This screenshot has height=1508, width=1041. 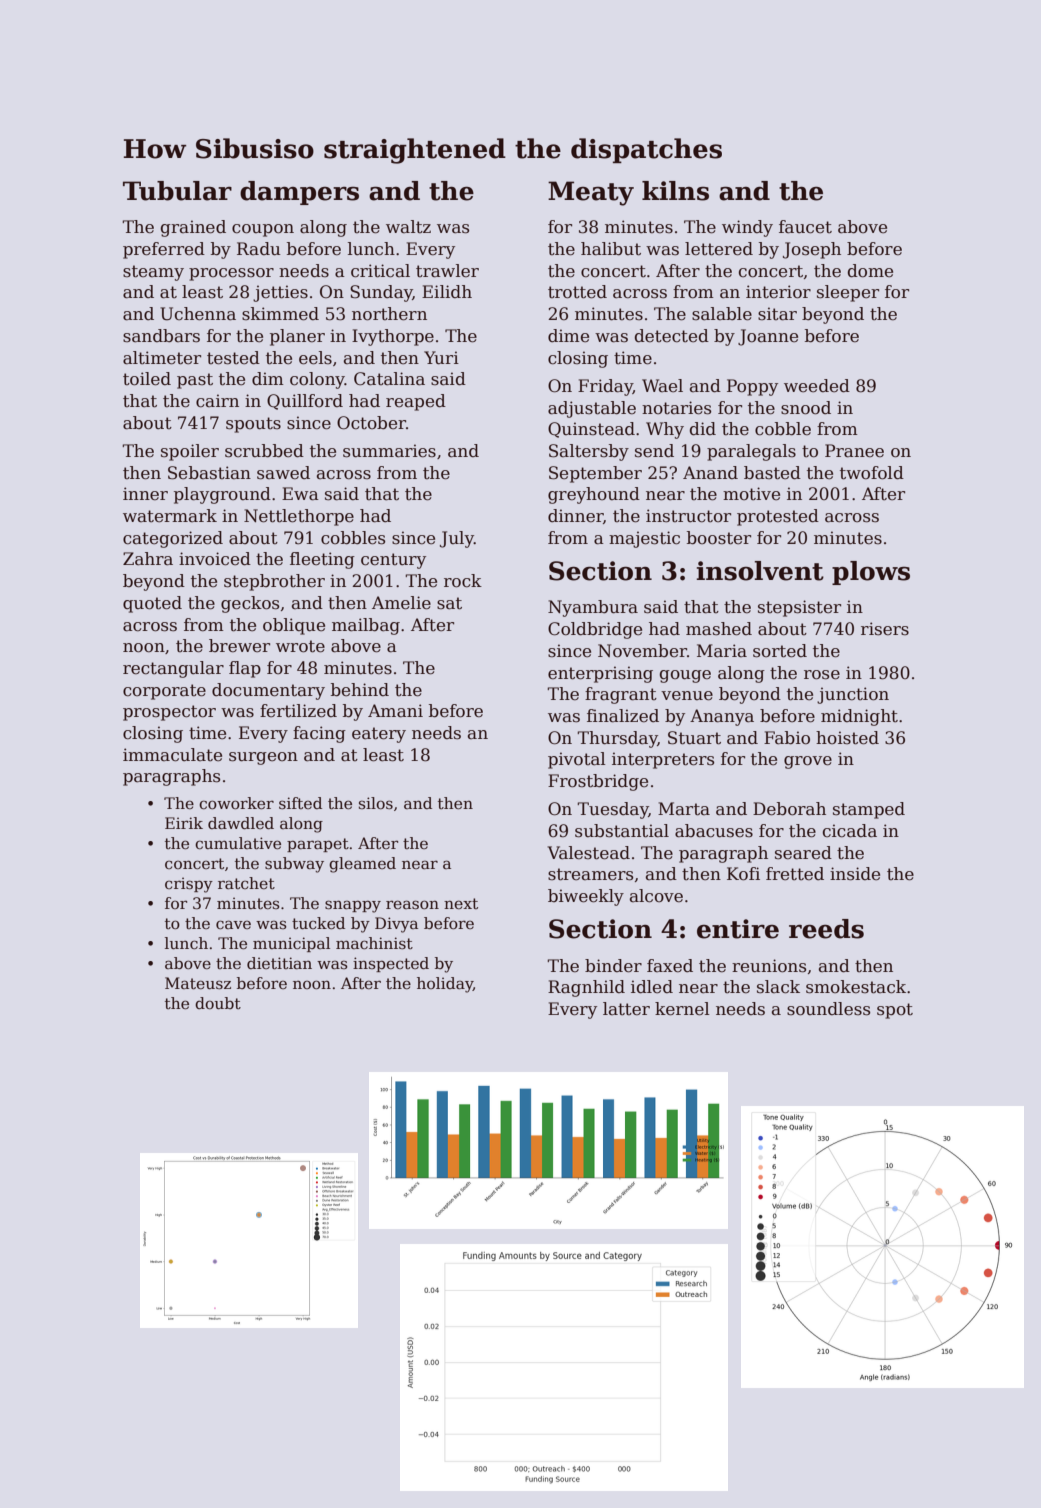 What do you see at coordinates (626, 1009) in the screenshot?
I see `latter` at bounding box center [626, 1009].
